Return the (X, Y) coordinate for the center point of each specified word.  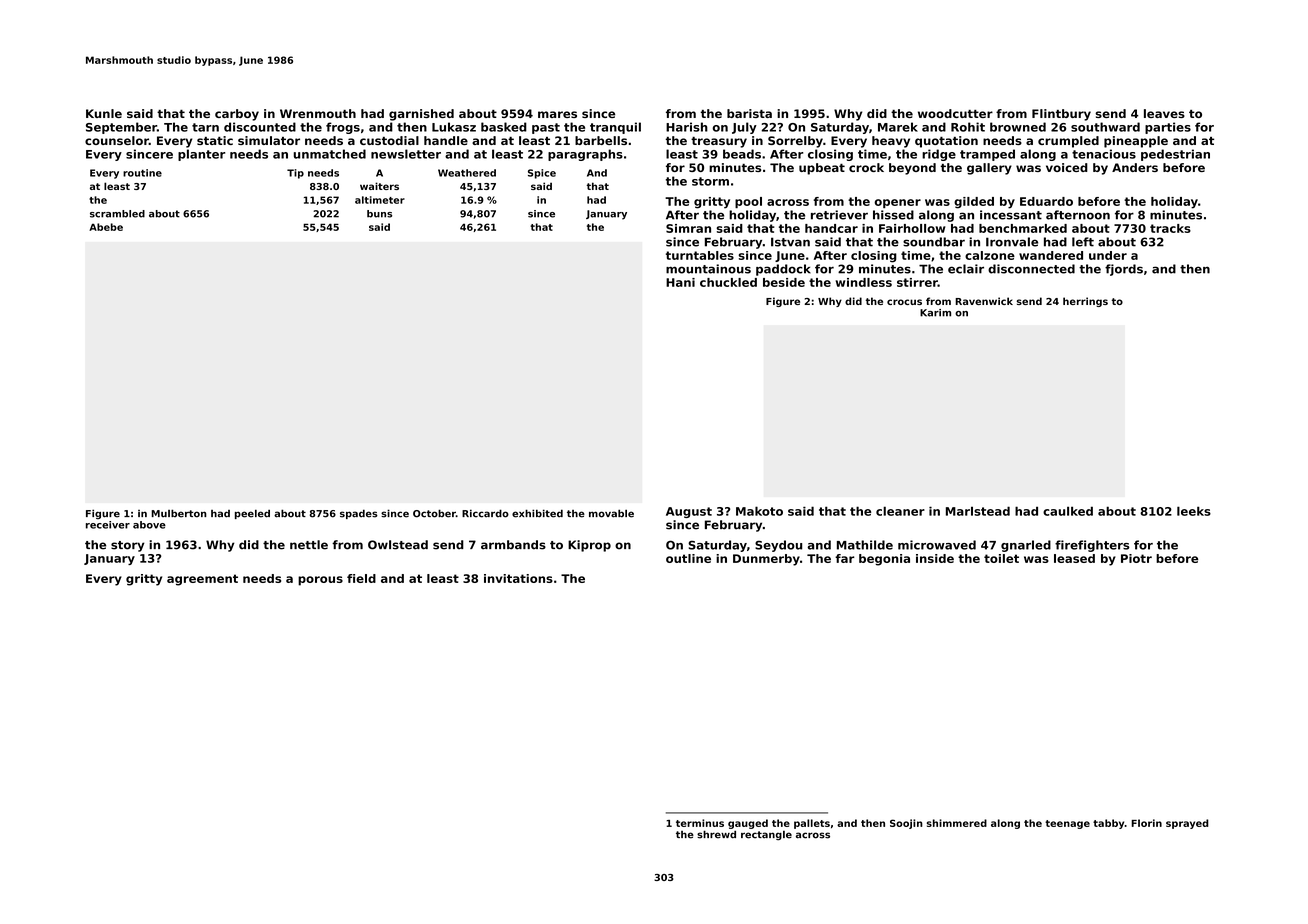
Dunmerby (766, 560)
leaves (1164, 113)
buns (379, 214)
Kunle (104, 113)
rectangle (766, 836)
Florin (1146, 823)
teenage (1067, 824)
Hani (680, 282)
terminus (700, 823)
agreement (202, 580)
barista (749, 113)
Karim (935, 313)
